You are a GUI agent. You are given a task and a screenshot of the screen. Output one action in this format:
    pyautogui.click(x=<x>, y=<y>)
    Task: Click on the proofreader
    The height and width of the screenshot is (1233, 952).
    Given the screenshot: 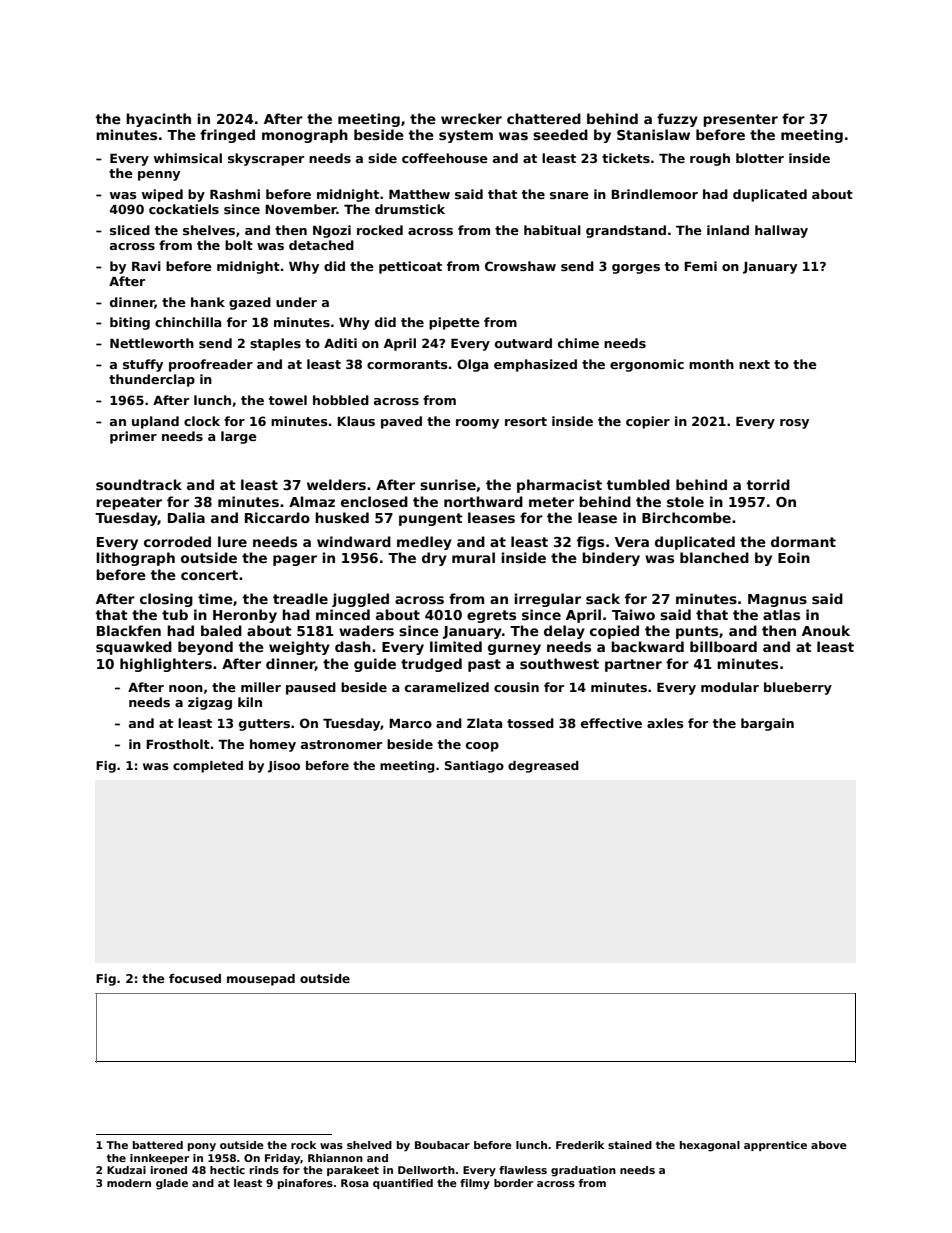 What is the action you would take?
    pyautogui.click(x=211, y=365)
